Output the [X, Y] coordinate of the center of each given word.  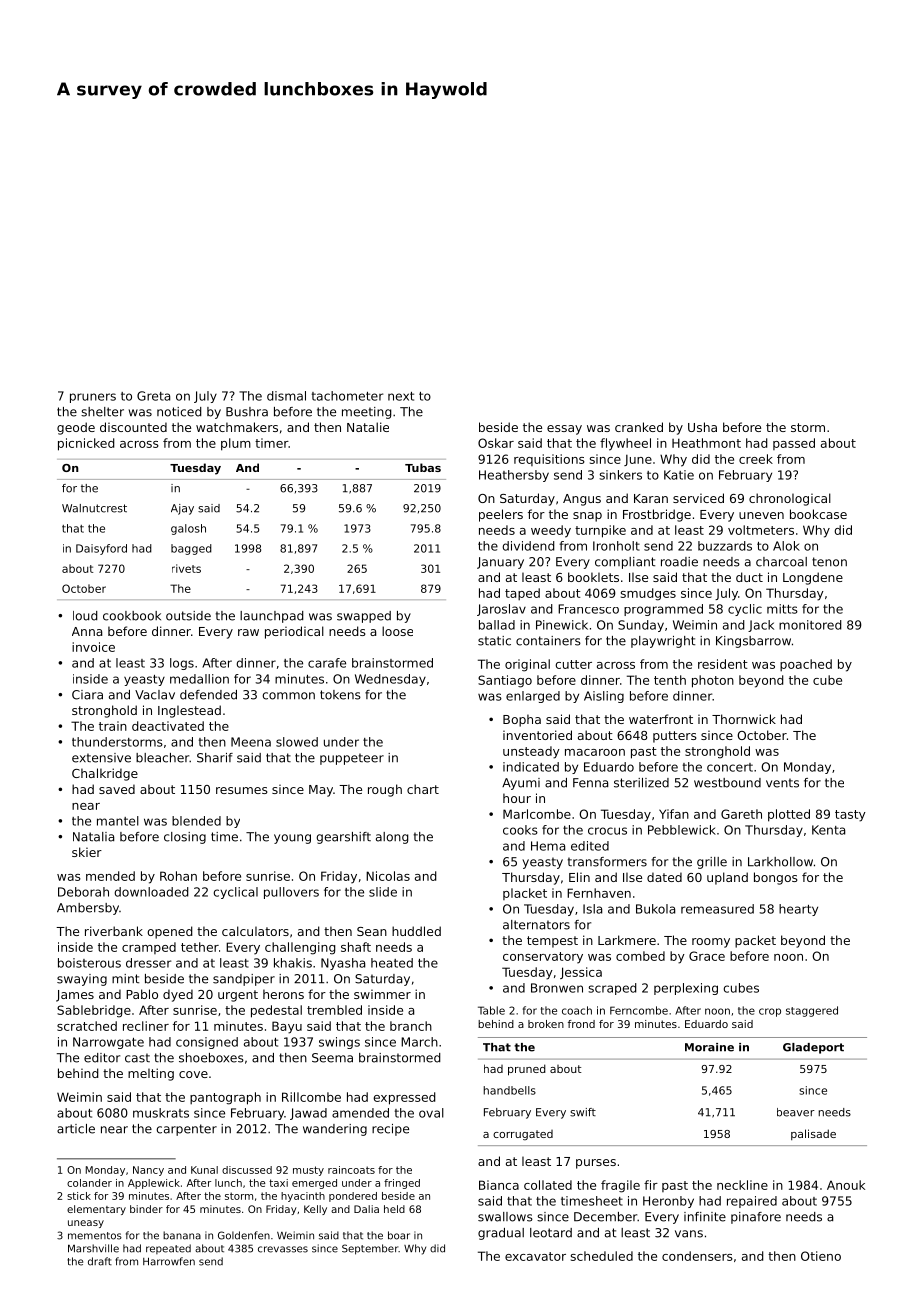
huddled [416, 931]
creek [756, 459]
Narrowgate [108, 1043]
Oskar [496, 443]
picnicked [86, 444]
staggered [812, 1011]
